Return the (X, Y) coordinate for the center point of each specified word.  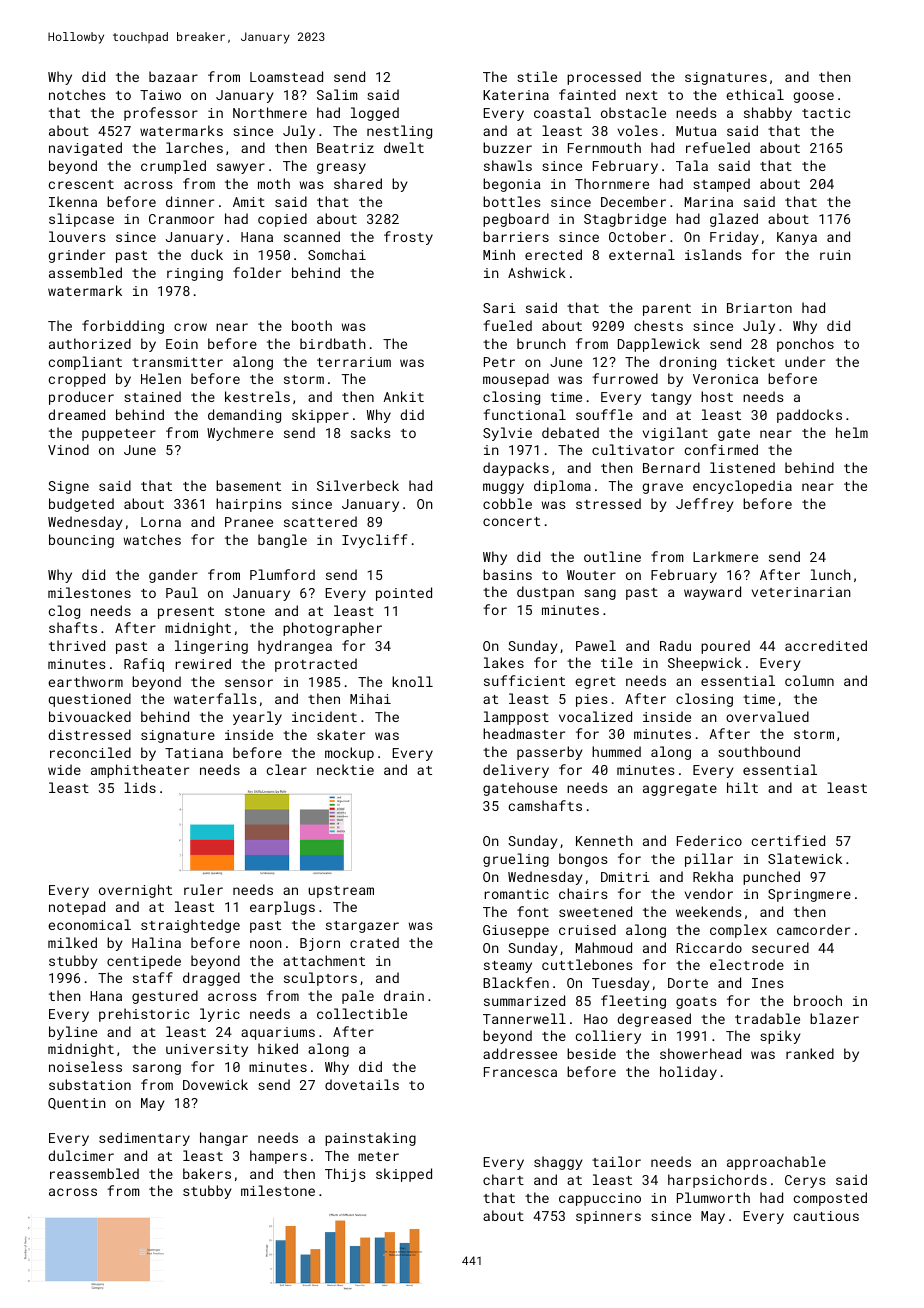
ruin (835, 255)
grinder (76, 256)
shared (358, 183)
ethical (755, 94)
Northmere (270, 112)
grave (662, 488)
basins (507, 574)
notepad (77, 908)
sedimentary (144, 1139)
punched (771, 878)
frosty (408, 238)
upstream (341, 892)
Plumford (282, 574)
